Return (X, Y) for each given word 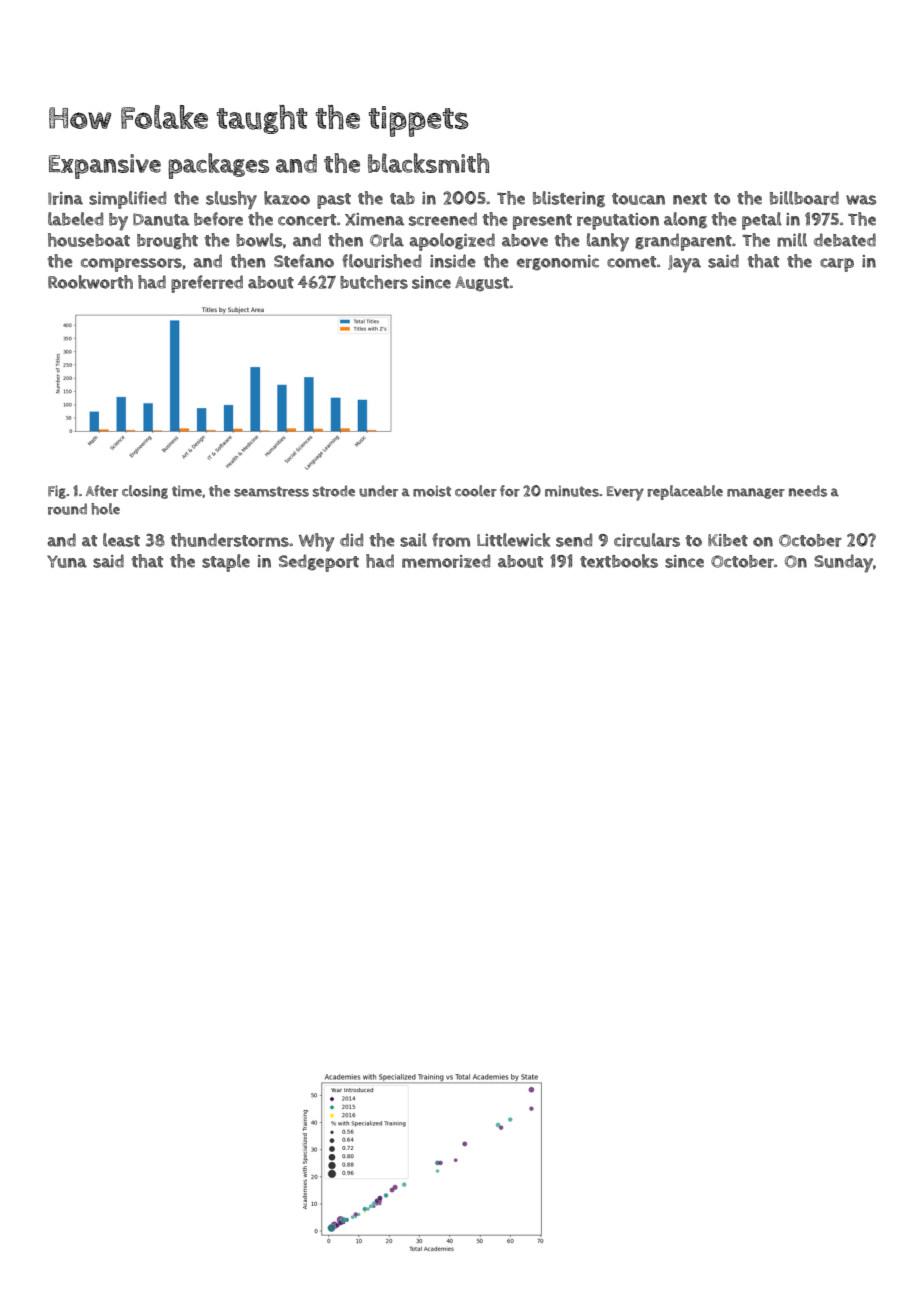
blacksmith (428, 163)
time (187, 491)
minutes (572, 491)
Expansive (105, 166)
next (690, 199)
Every (625, 493)
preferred (207, 284)
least (121, 540)
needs (808, 491)
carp (837, 265)
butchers (374, 282)
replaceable (685, 492)
